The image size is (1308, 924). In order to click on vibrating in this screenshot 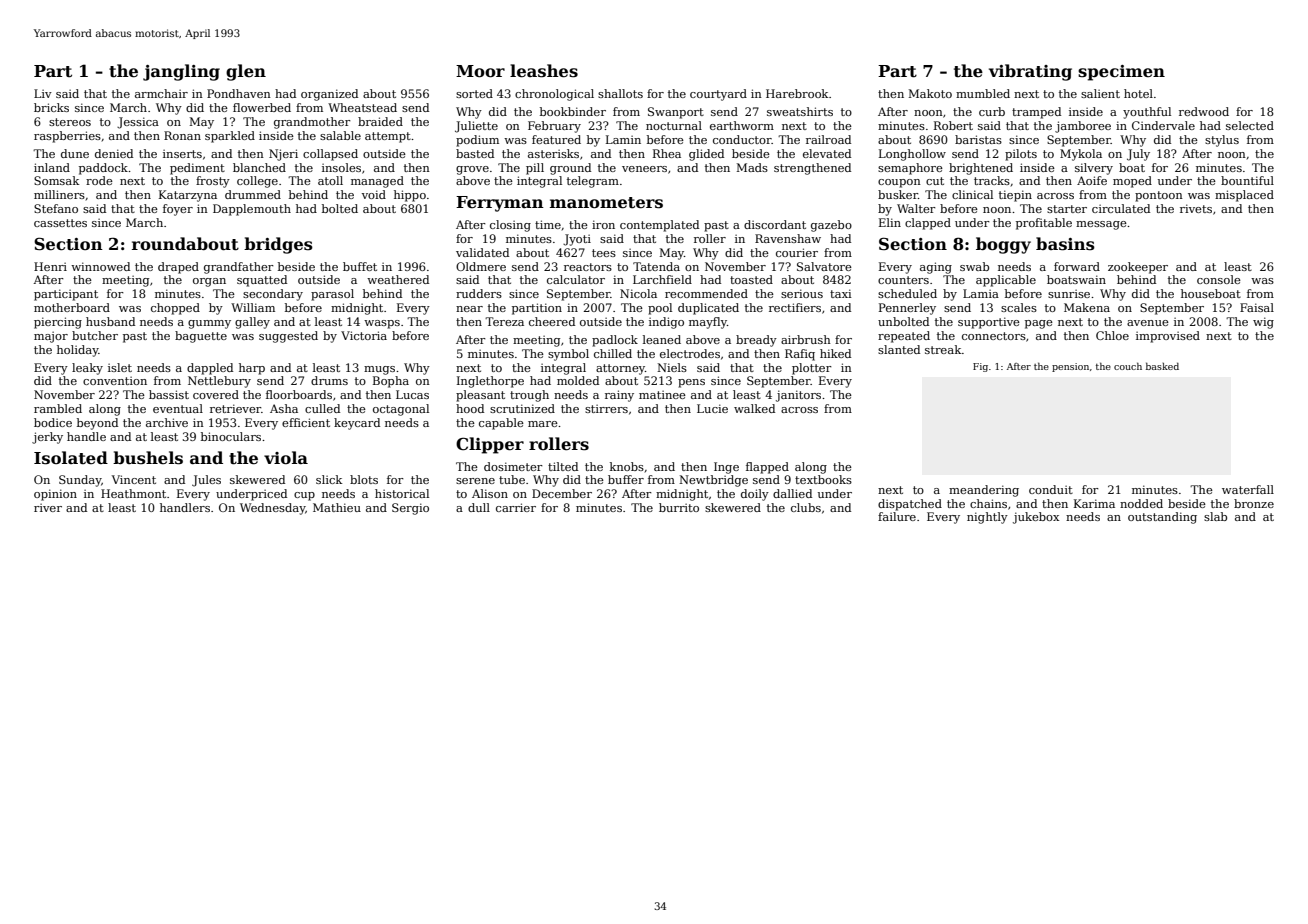, I will do `click(1030, 72)`.
